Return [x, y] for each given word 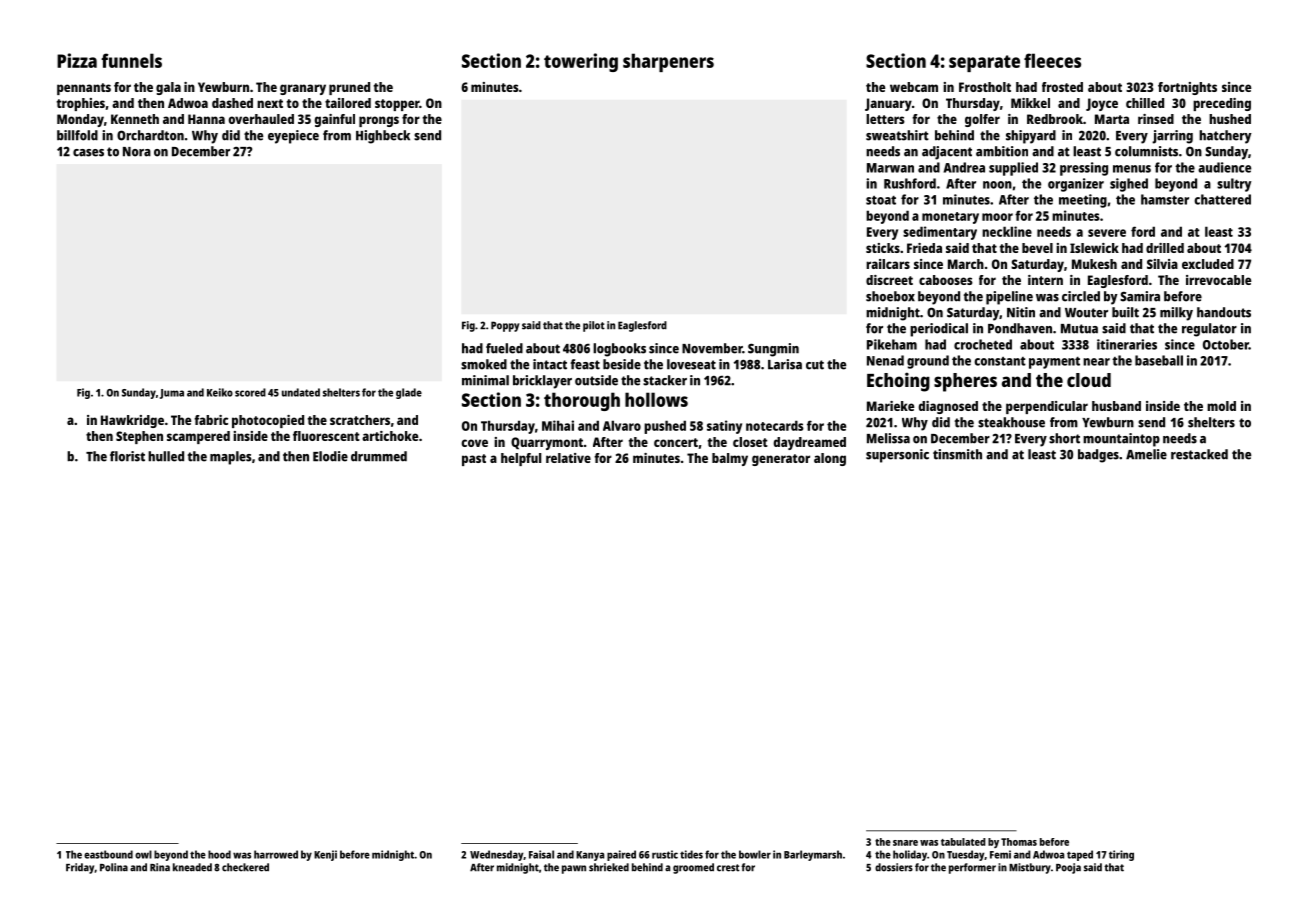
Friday [80, 868]
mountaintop [1121, 440]
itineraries [1127, 344]
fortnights [1187, 88]
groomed [693, 868]
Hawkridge [132, 421]
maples [230, 458]
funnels [131, 60]
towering [581, 62]
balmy [730, 459]
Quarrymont [547, 443]
